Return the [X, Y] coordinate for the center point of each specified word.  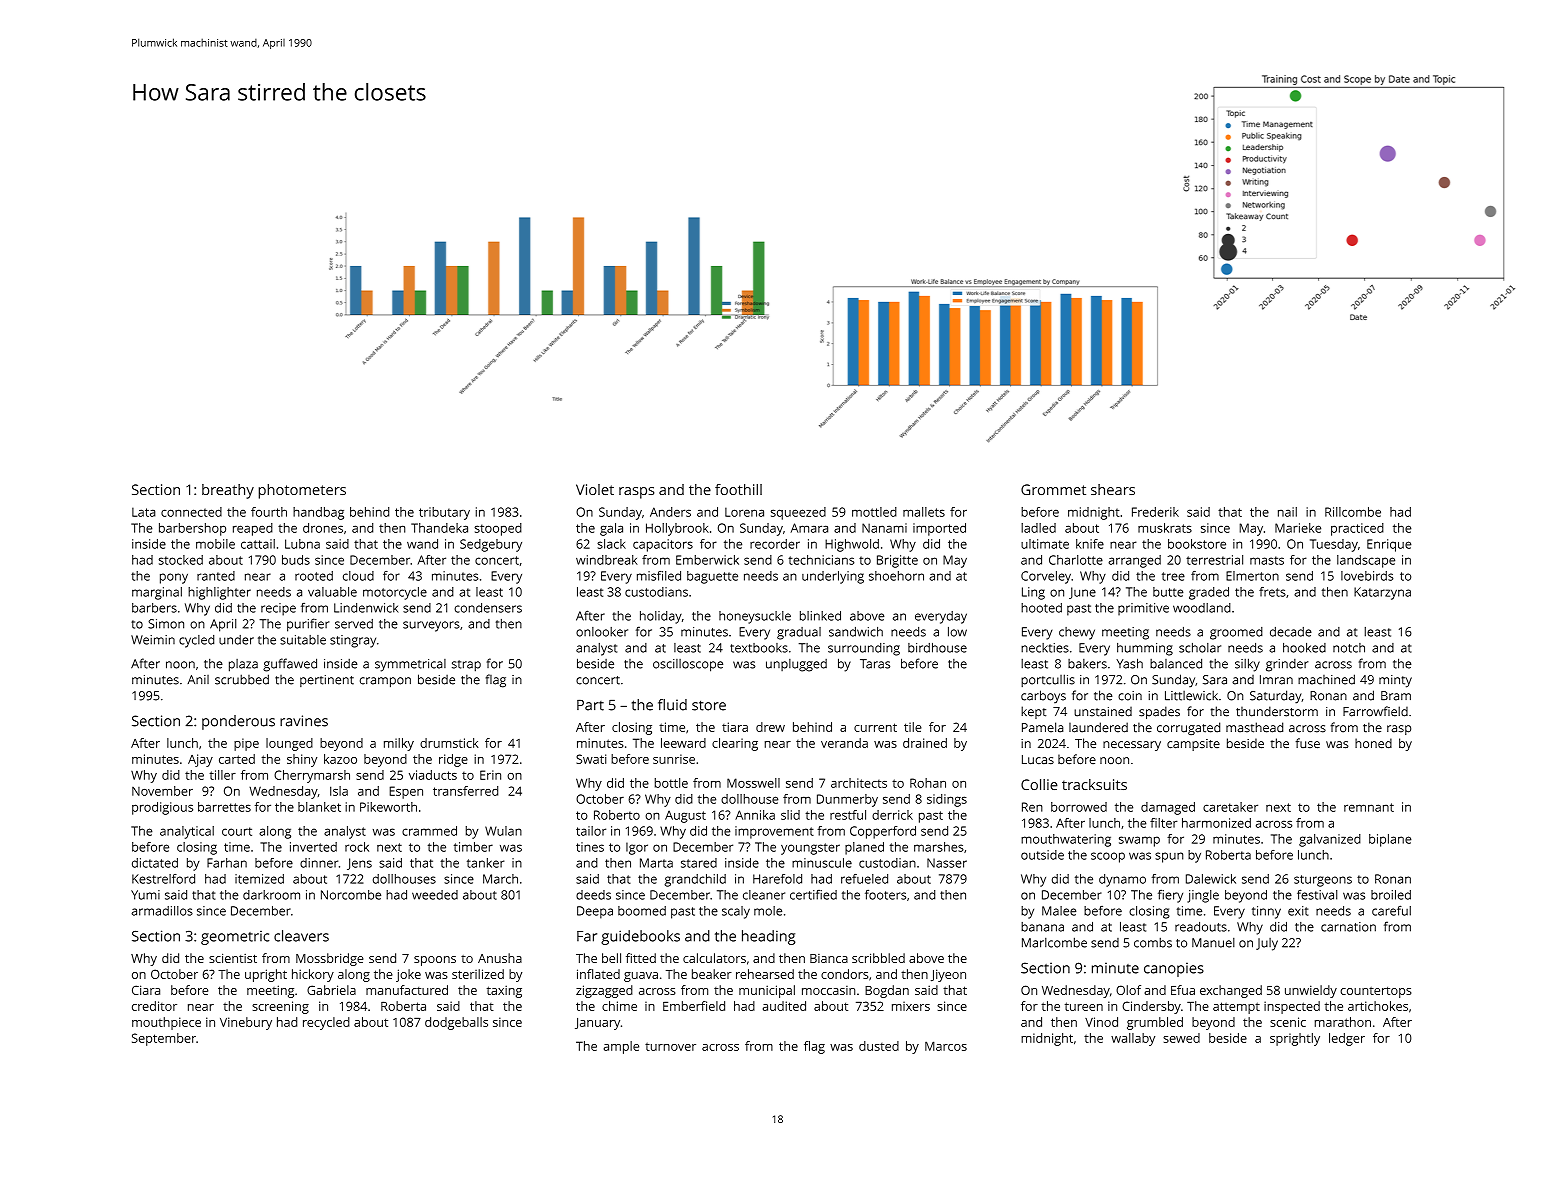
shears [1113, 489]
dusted [879, 1046]
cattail [258, 544]
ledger [1347, 1039]
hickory [313, 975]
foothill [738, 489]
